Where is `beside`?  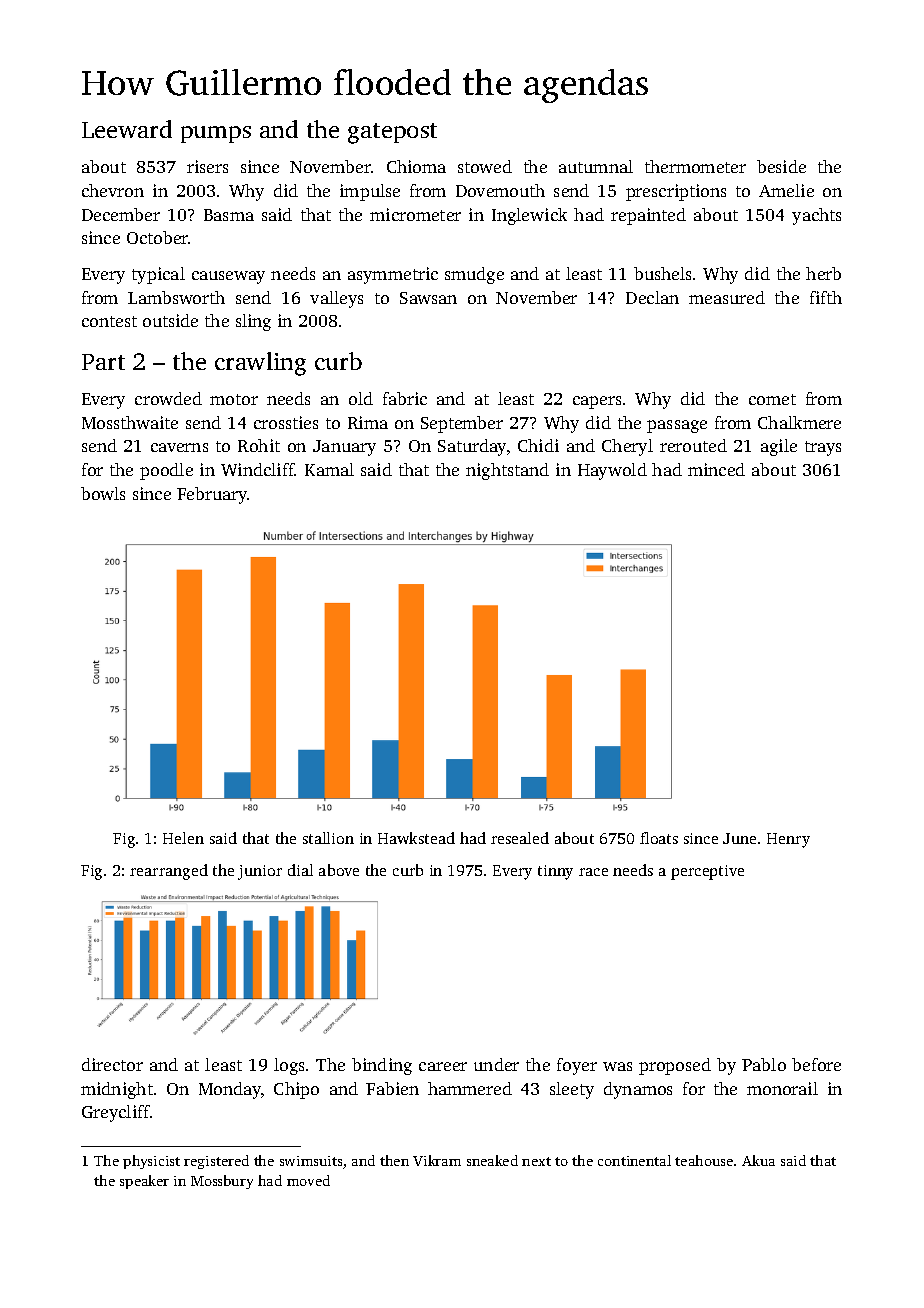 beside is located at coordinates (781, 166).
